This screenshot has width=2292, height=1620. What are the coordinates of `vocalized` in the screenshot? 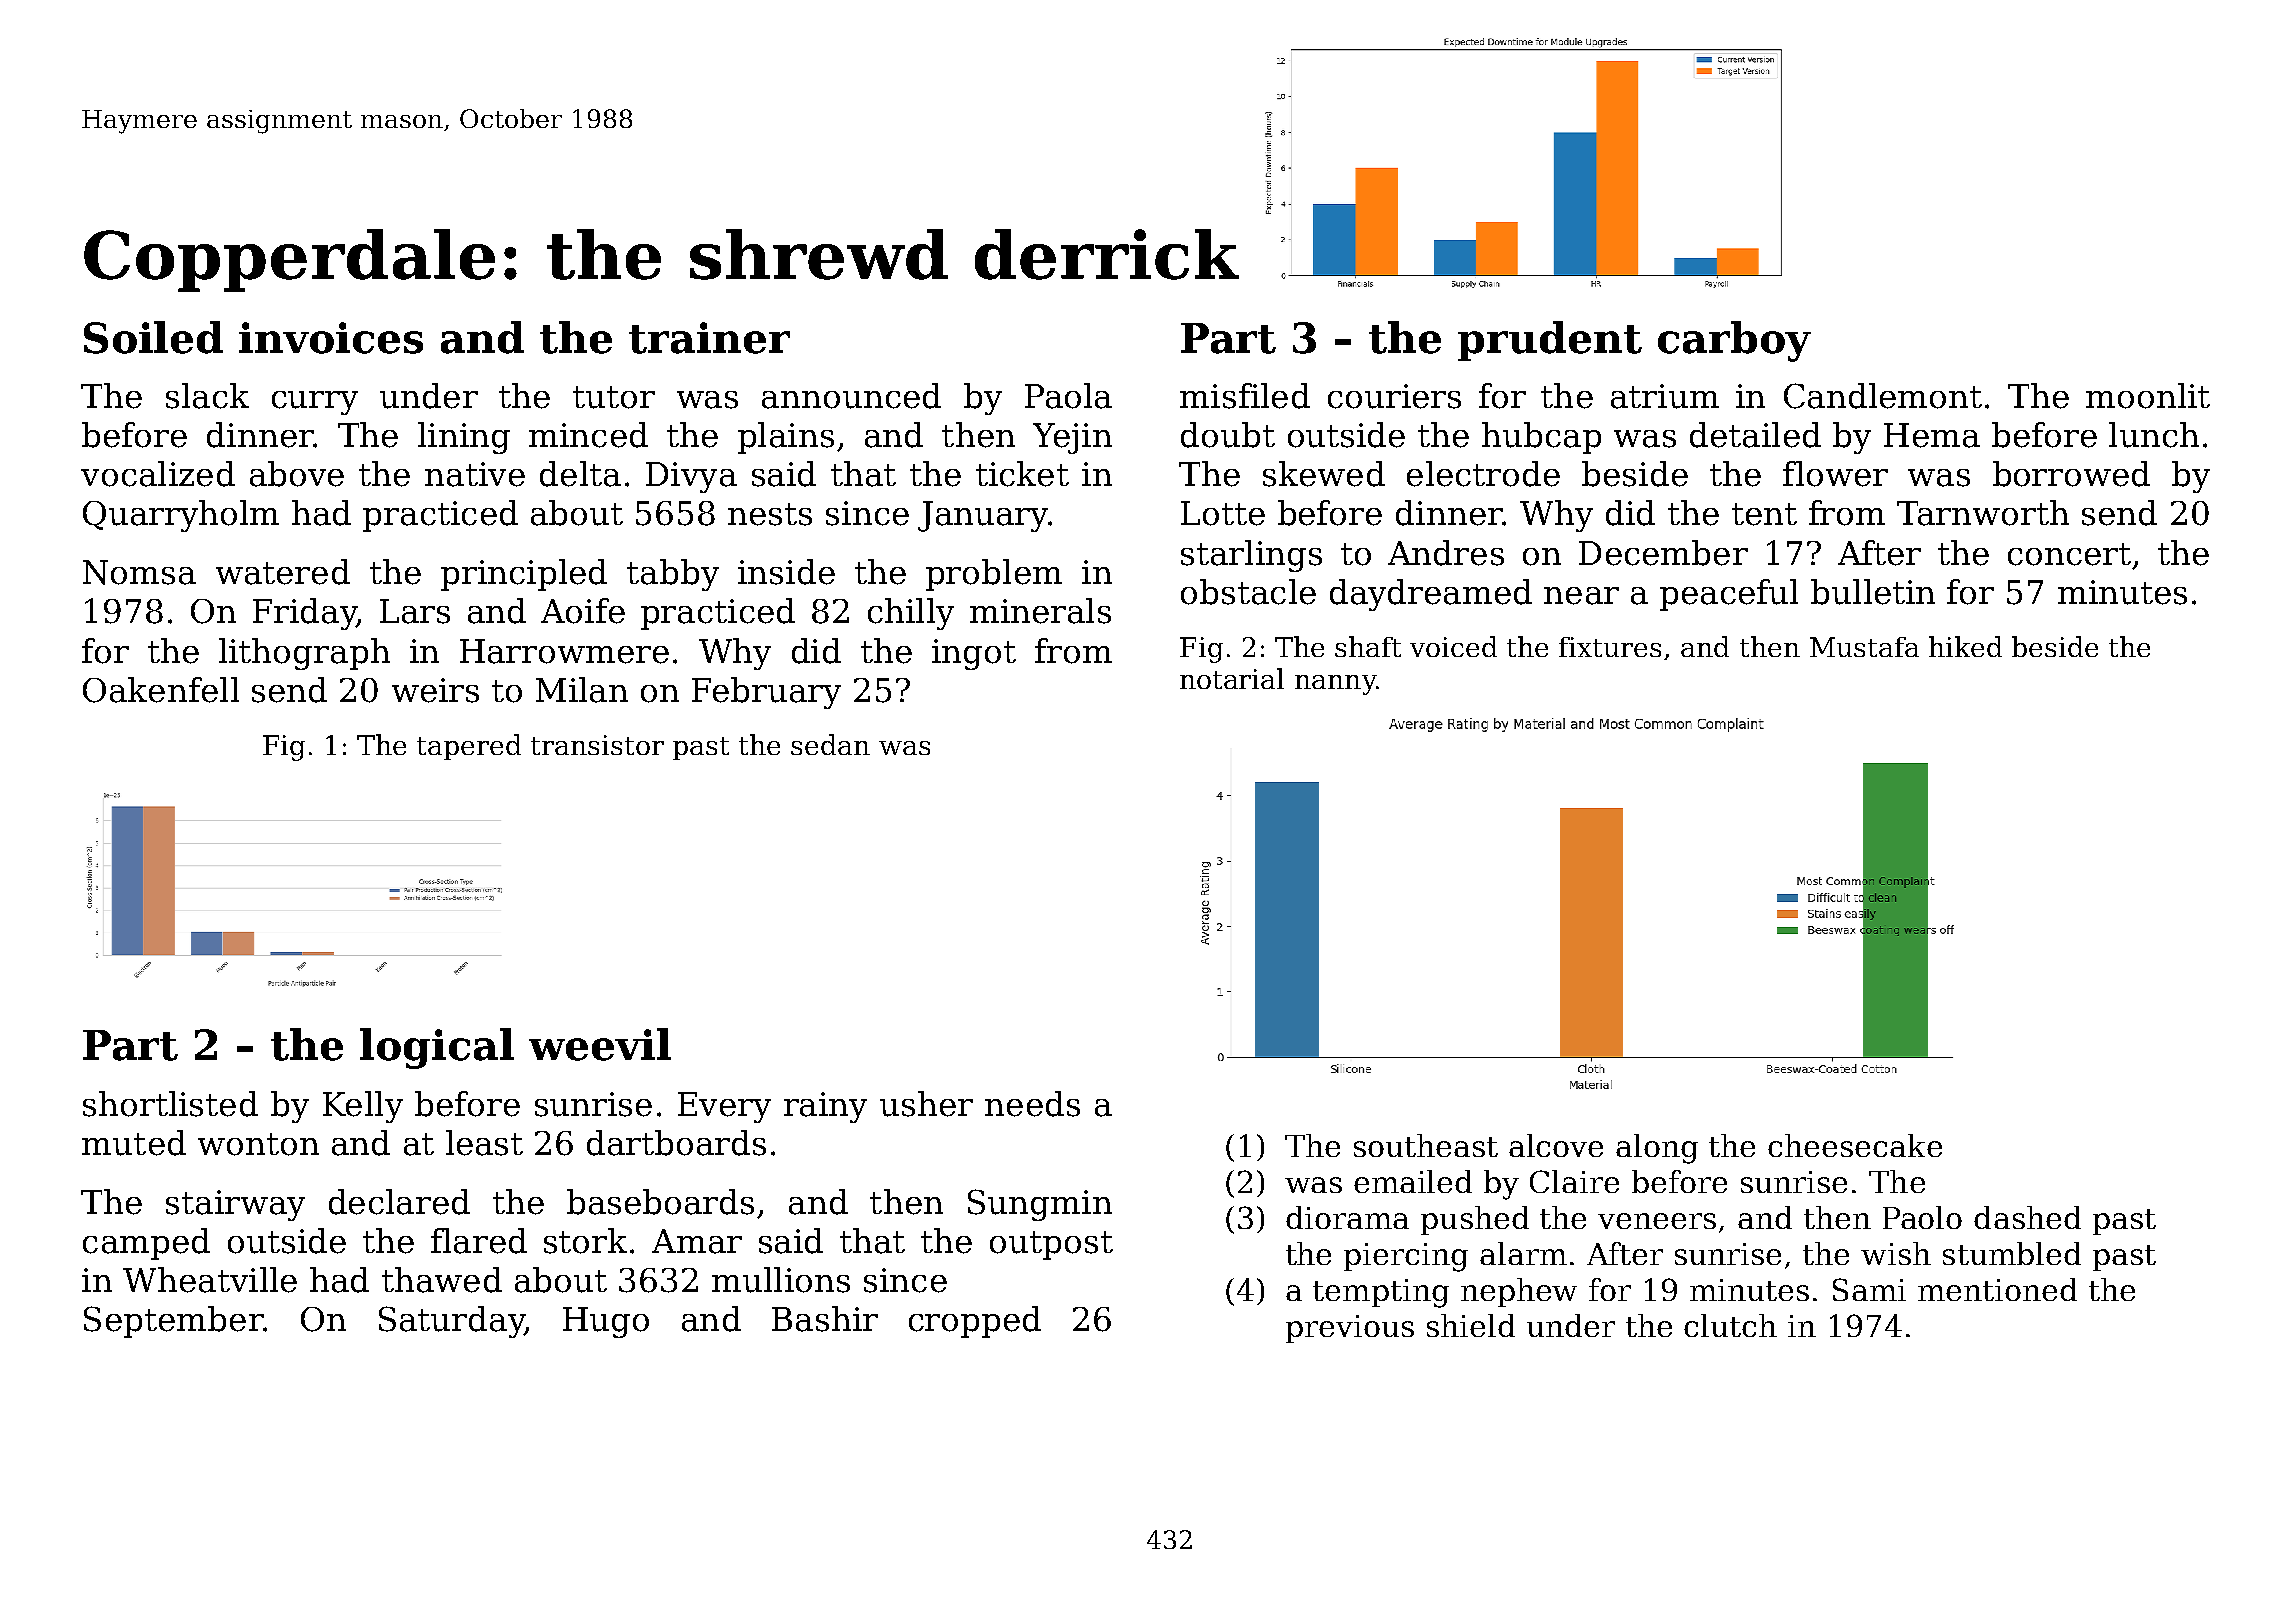 It's located at (158, 474).
